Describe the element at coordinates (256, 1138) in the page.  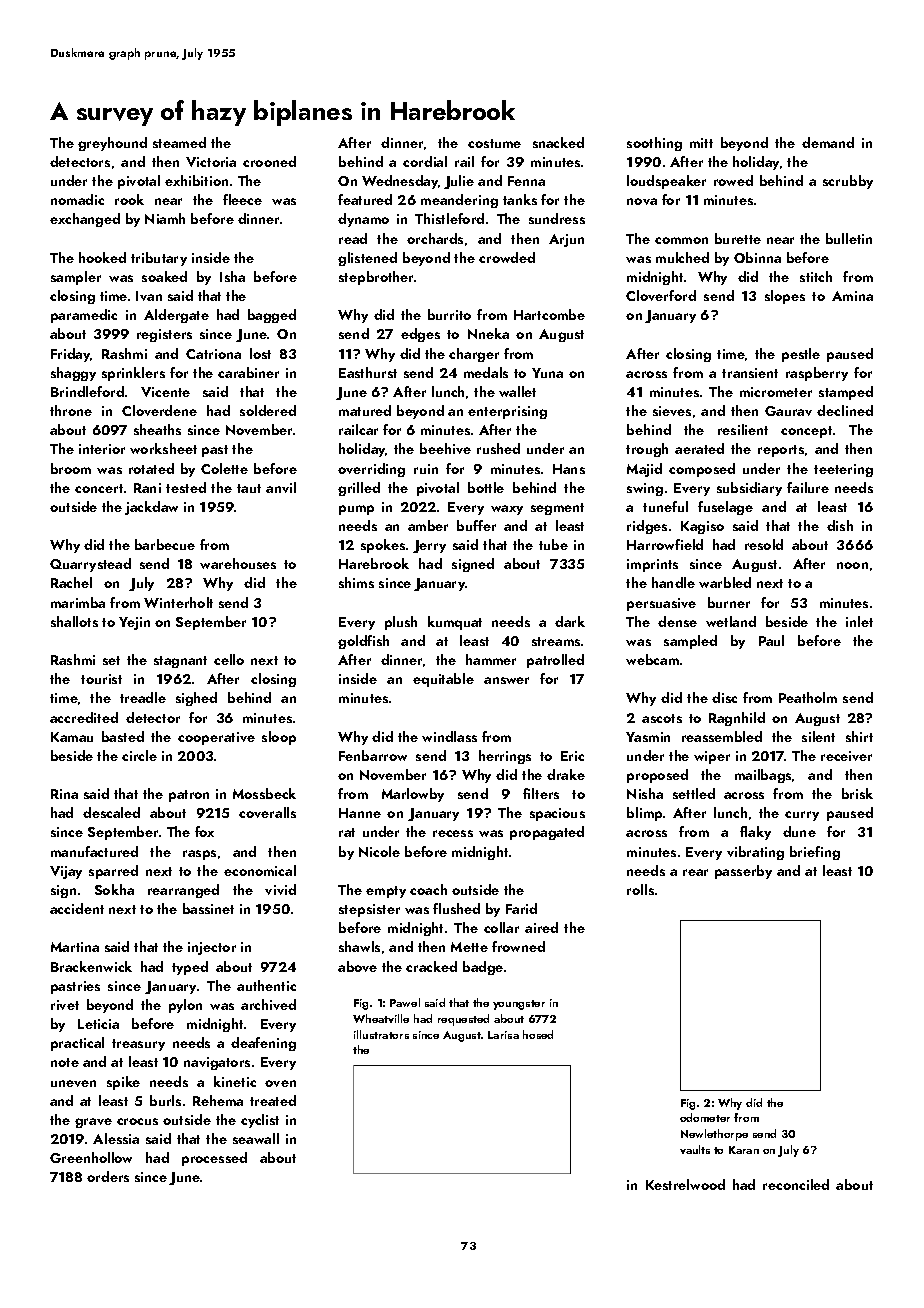
I see `seawall` at that location.
